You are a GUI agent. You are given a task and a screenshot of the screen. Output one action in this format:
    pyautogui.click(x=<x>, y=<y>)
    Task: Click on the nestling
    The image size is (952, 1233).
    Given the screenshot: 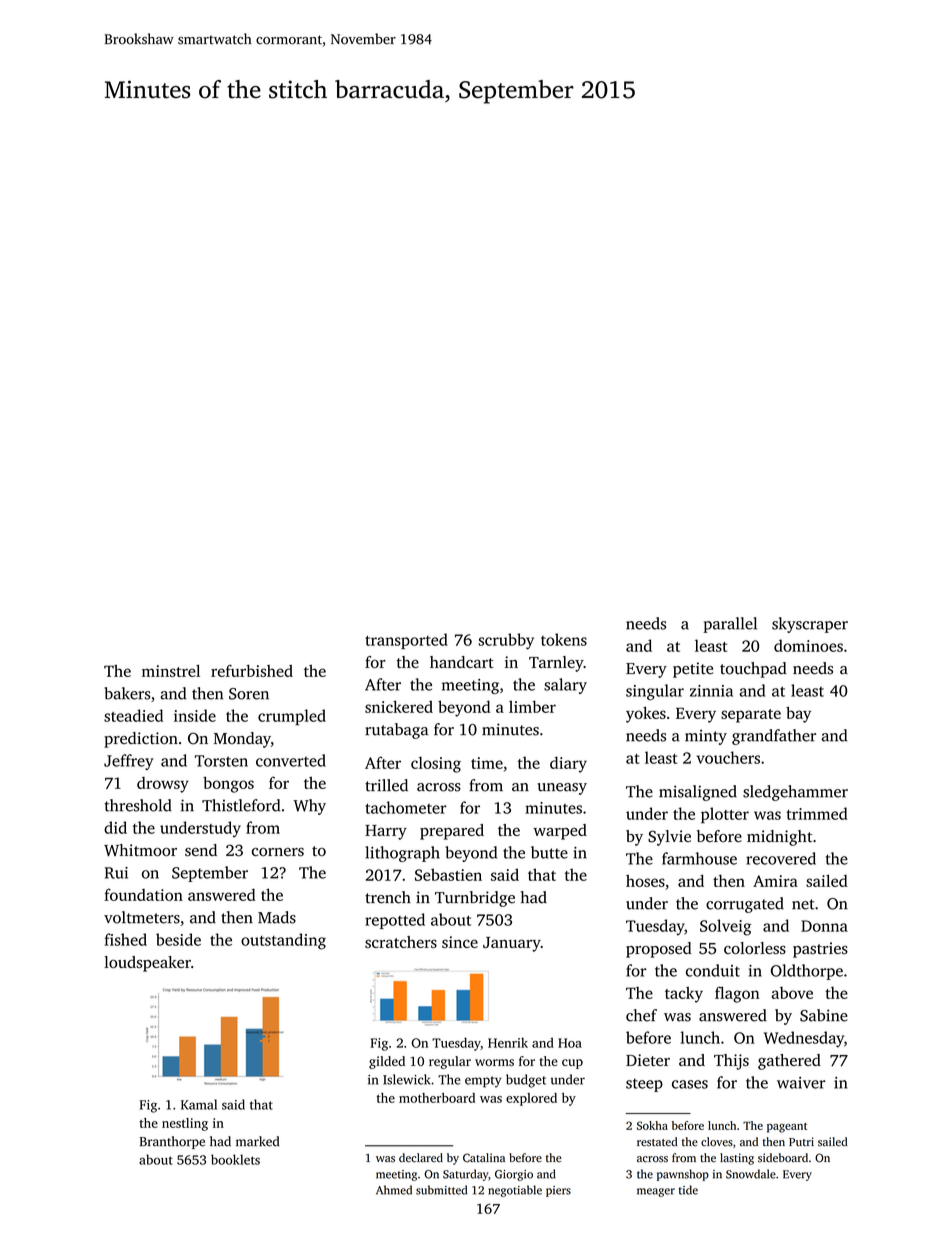 What is the action you would take?
    pyautogui.click(x=185, y=1124)
